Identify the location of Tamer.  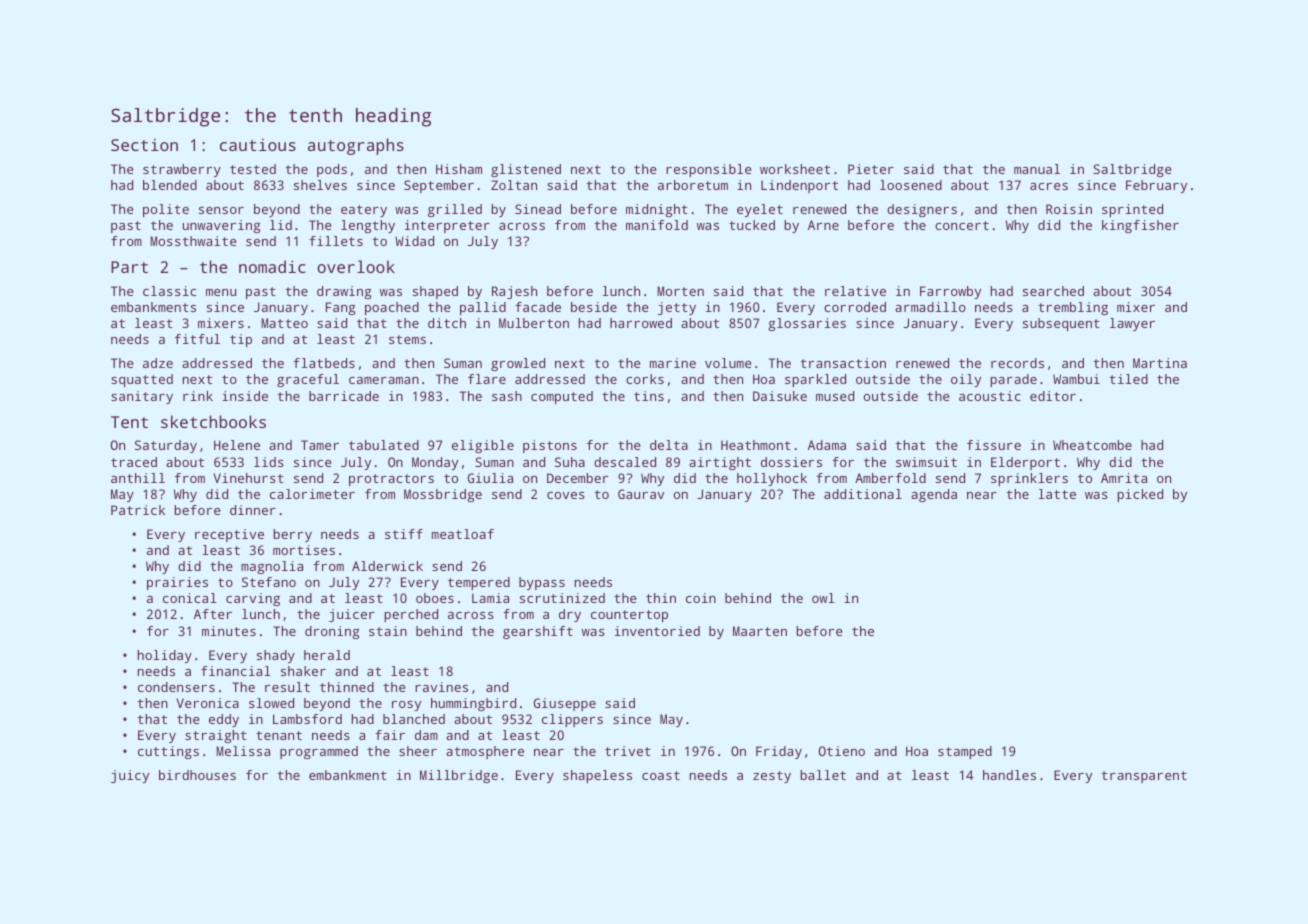
(320, 445).
